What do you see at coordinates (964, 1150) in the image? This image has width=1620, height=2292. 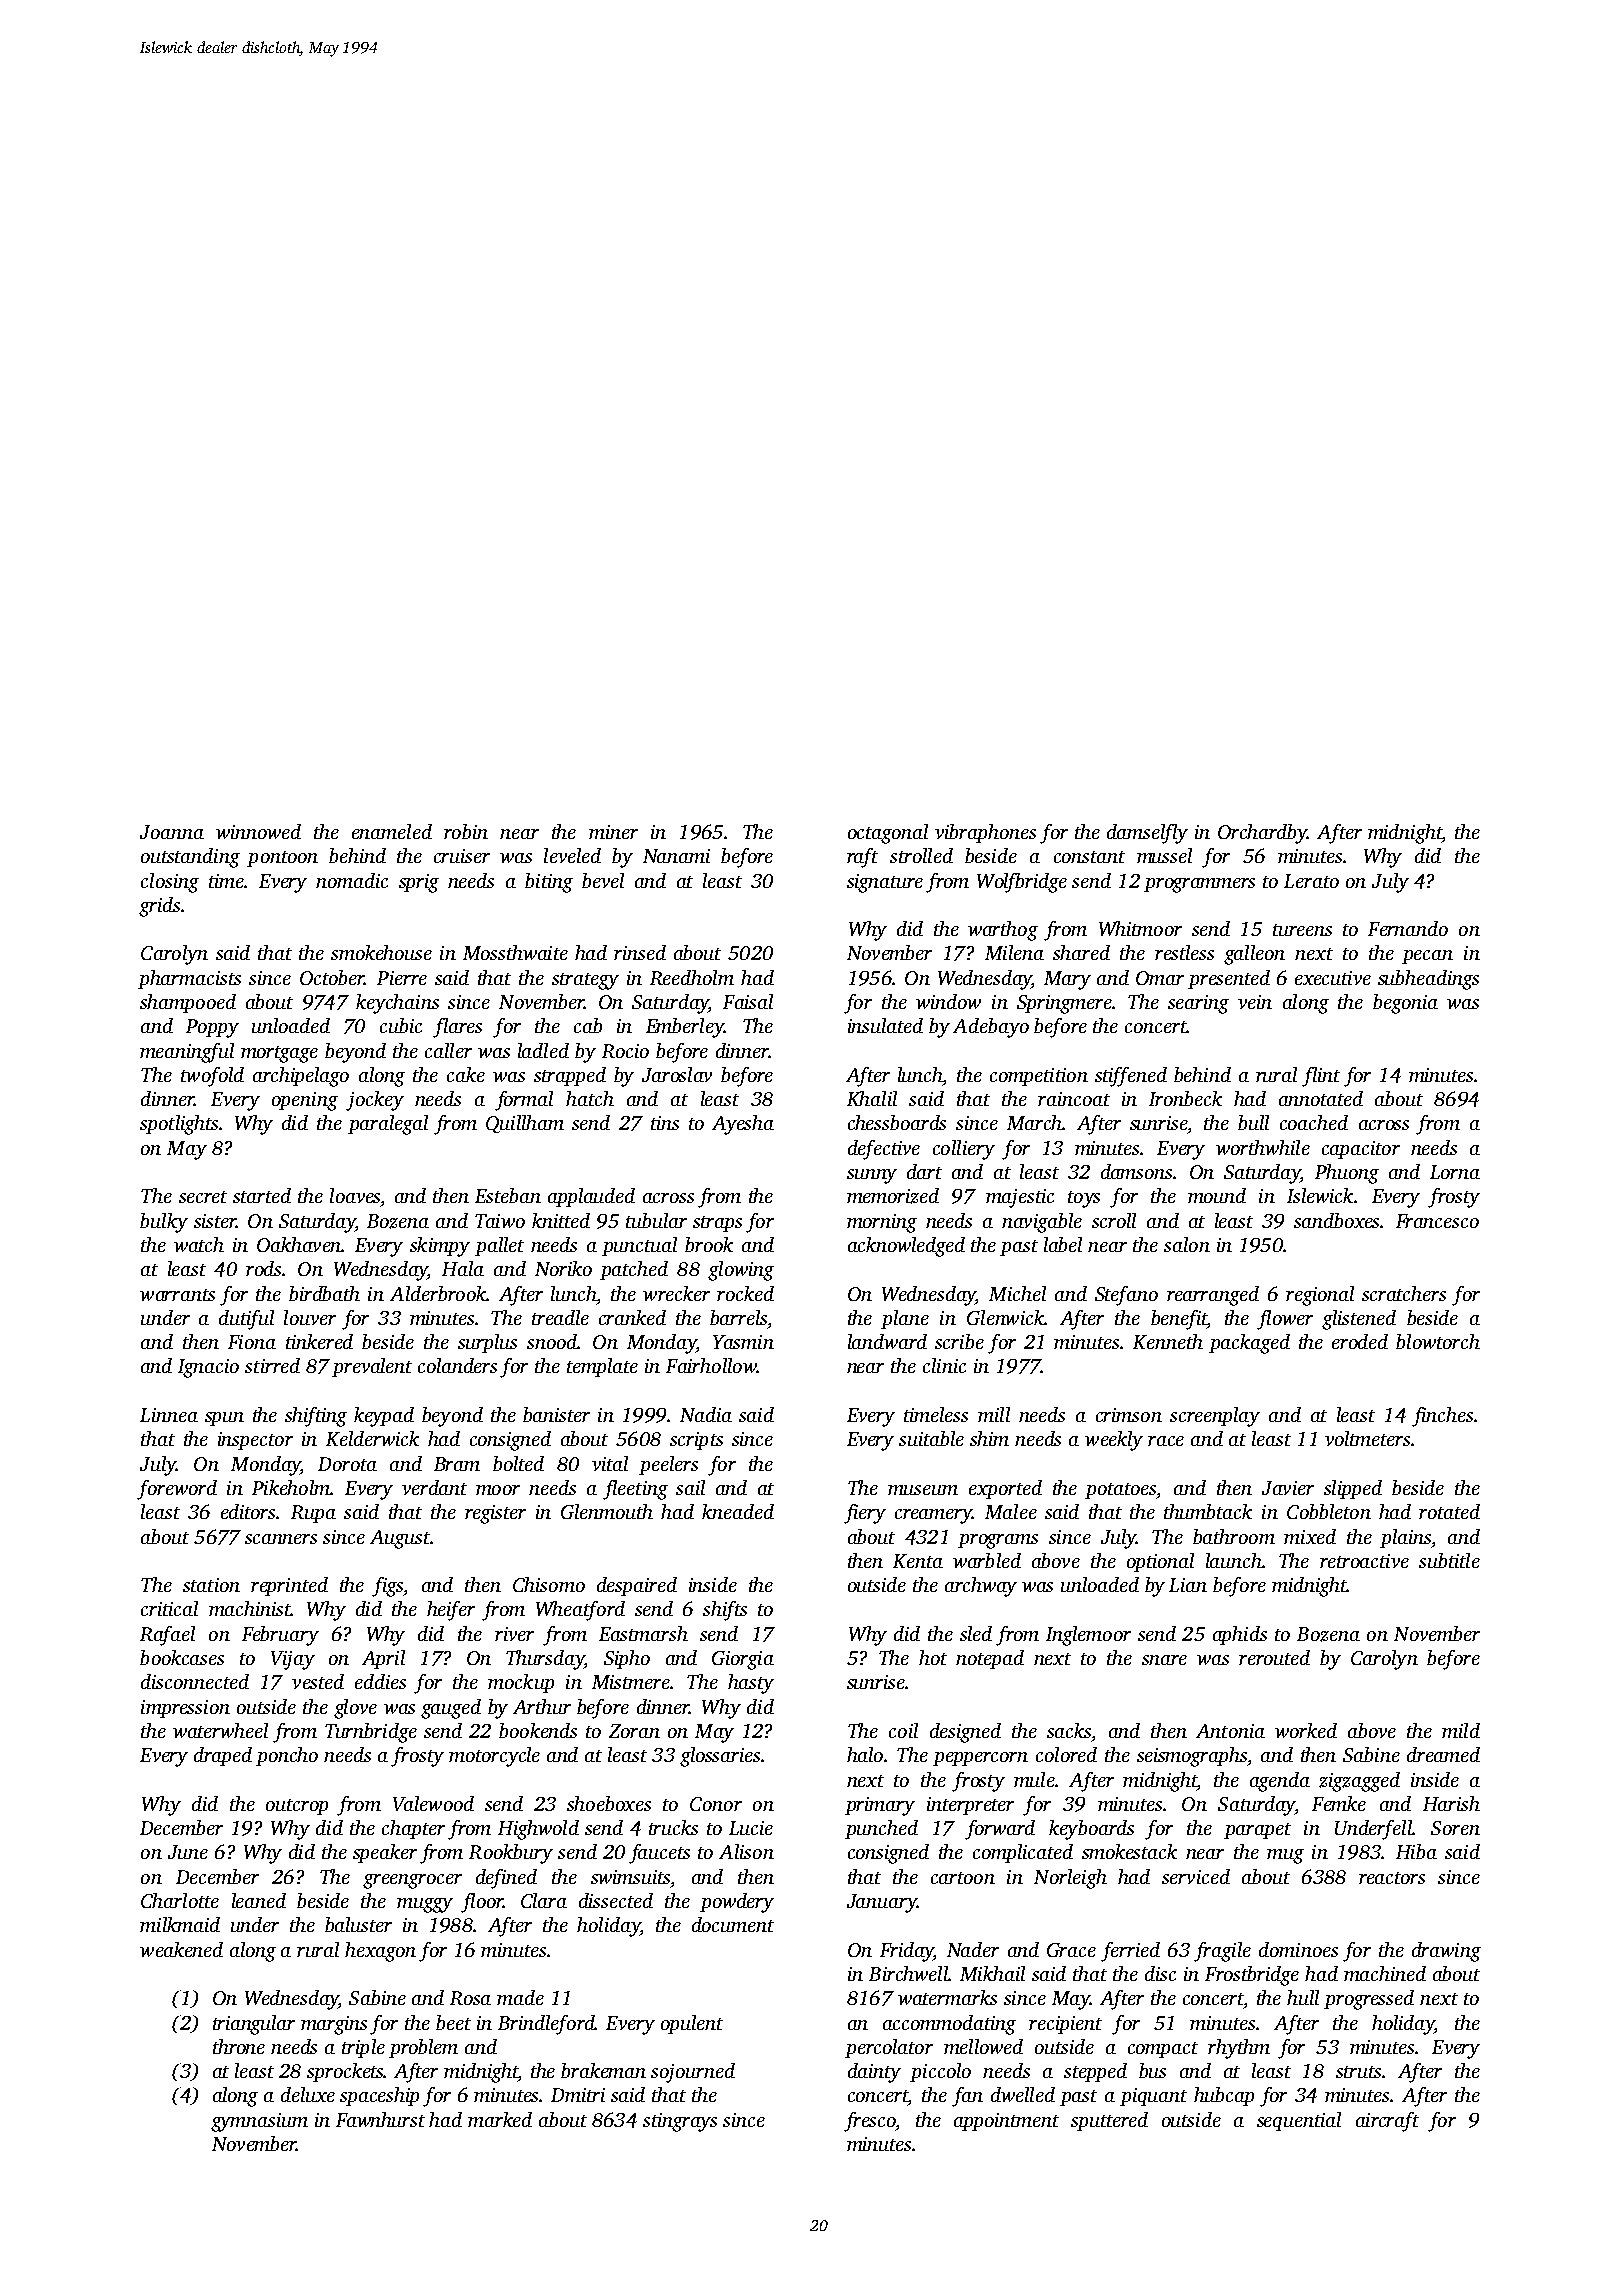 I see `colliery` at bounding box center [964, 1150].
